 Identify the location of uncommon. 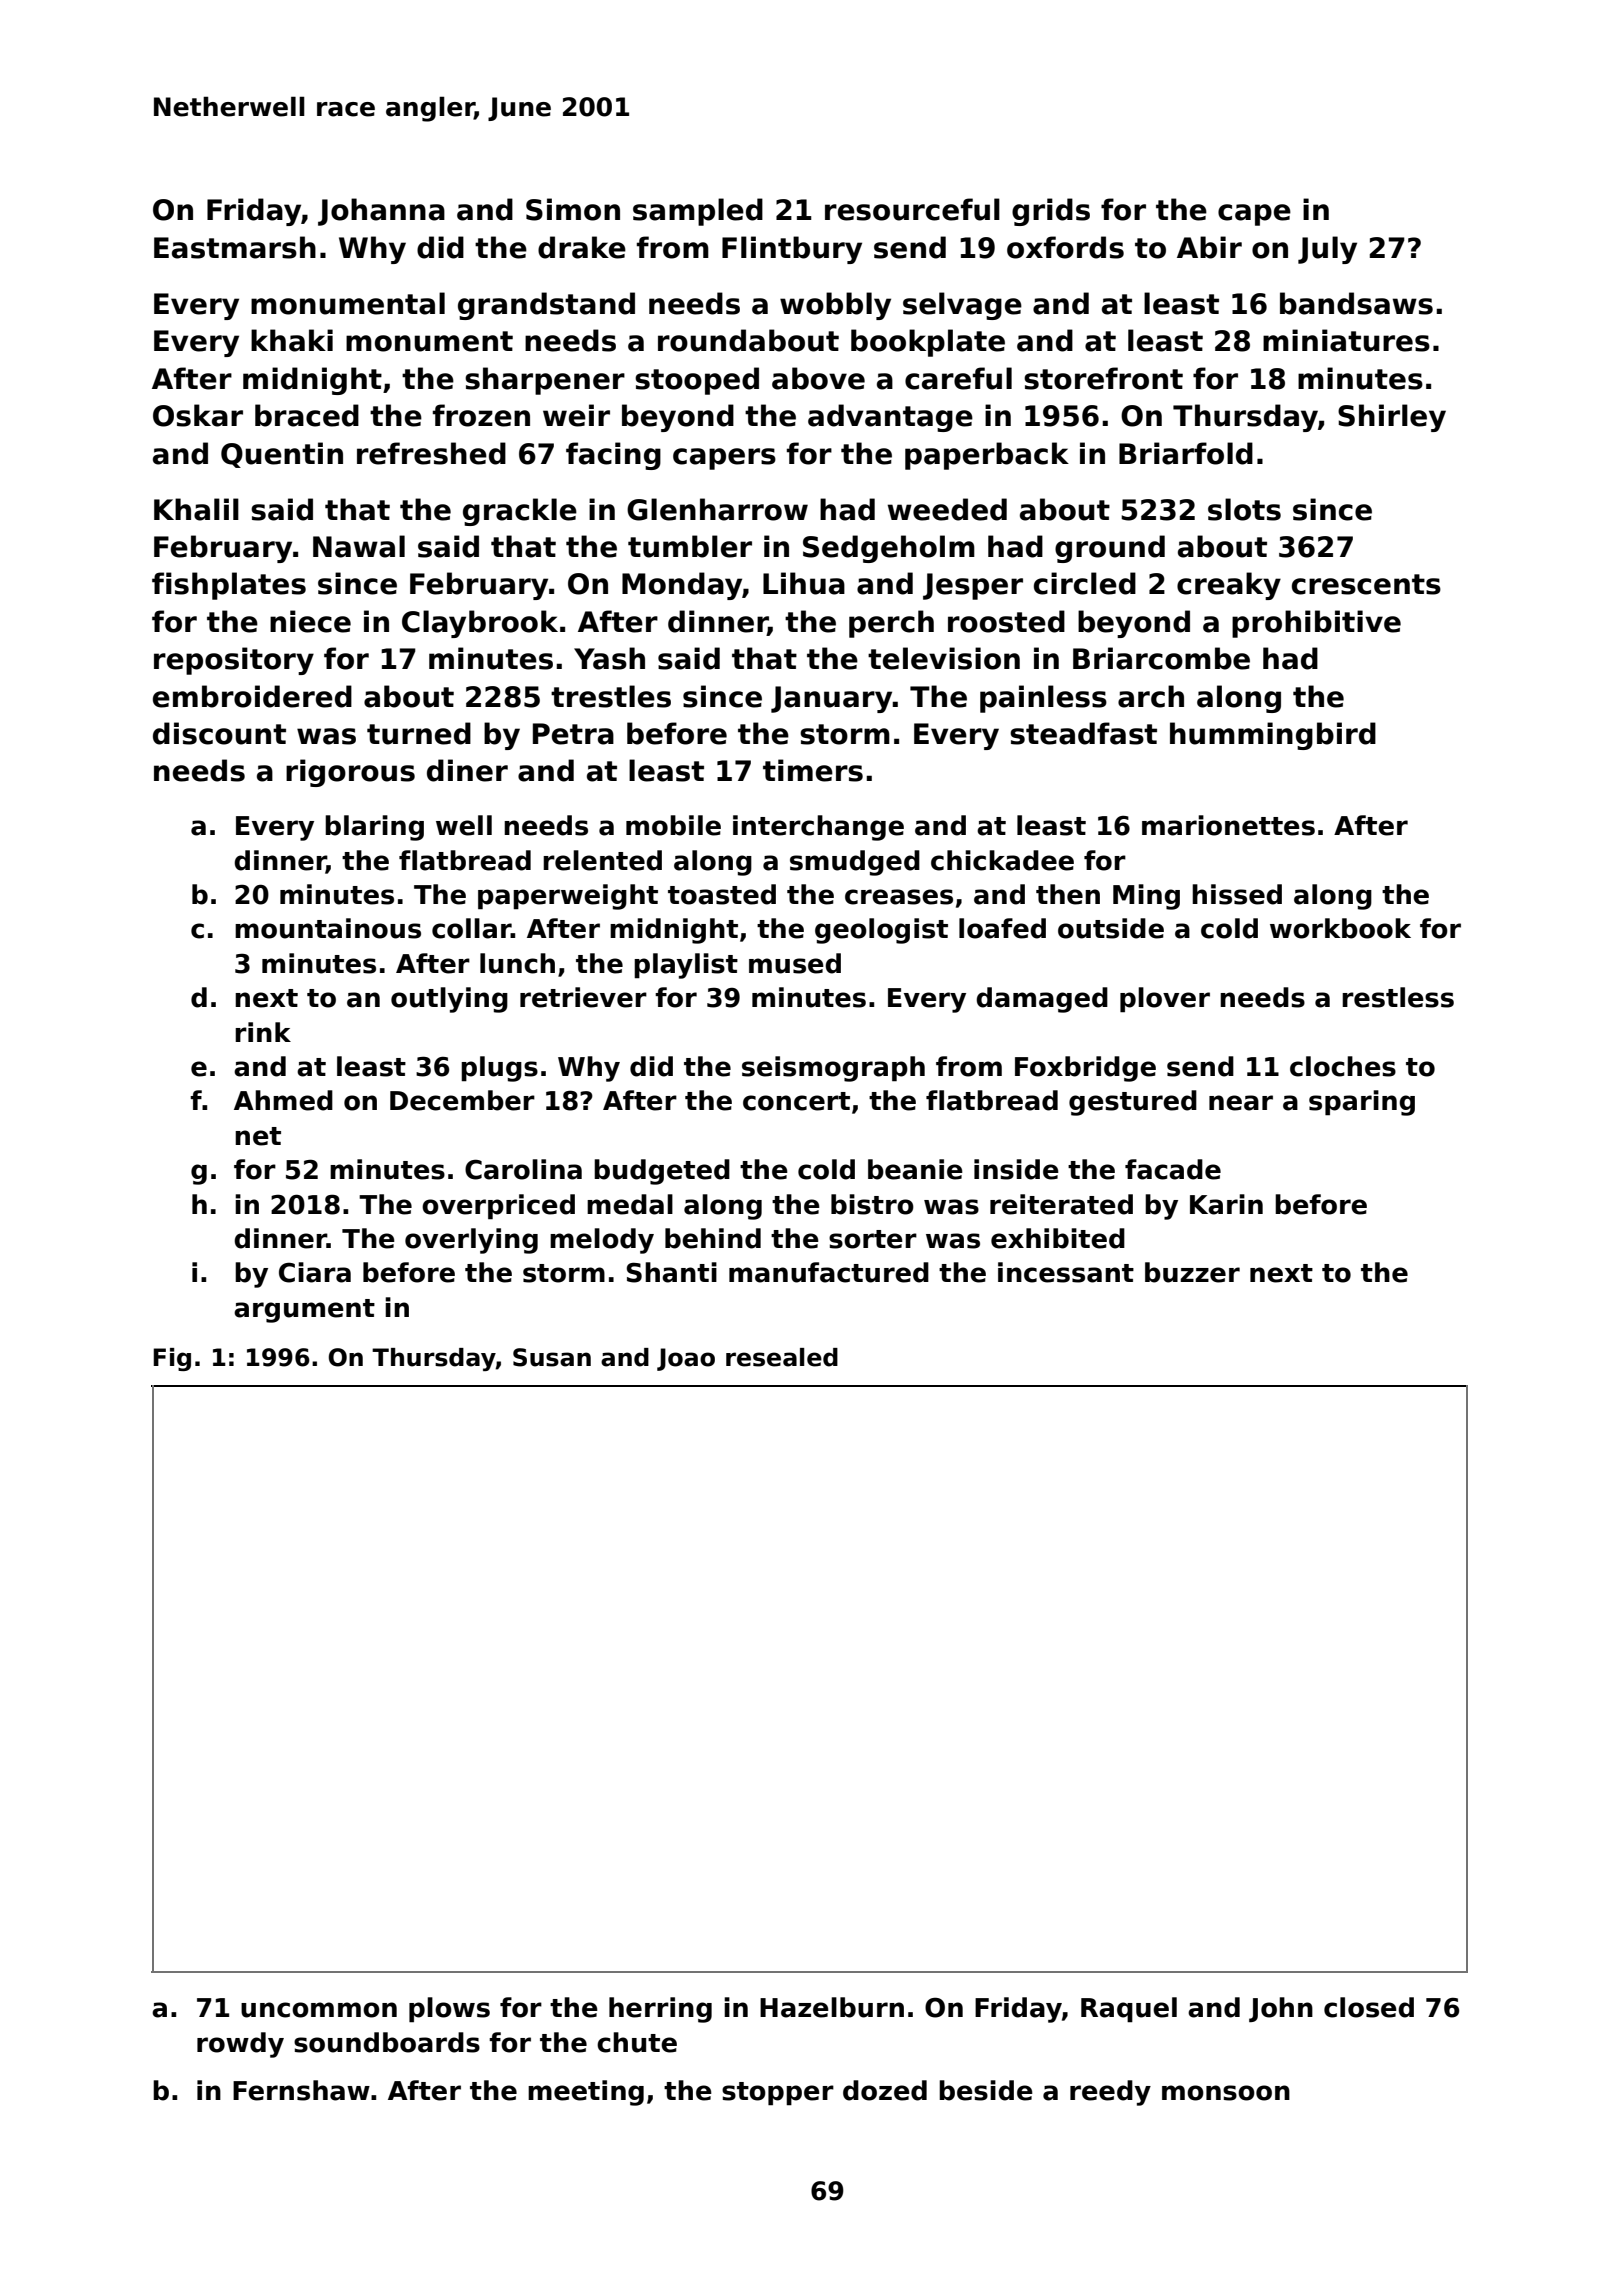
(319, 2010).
